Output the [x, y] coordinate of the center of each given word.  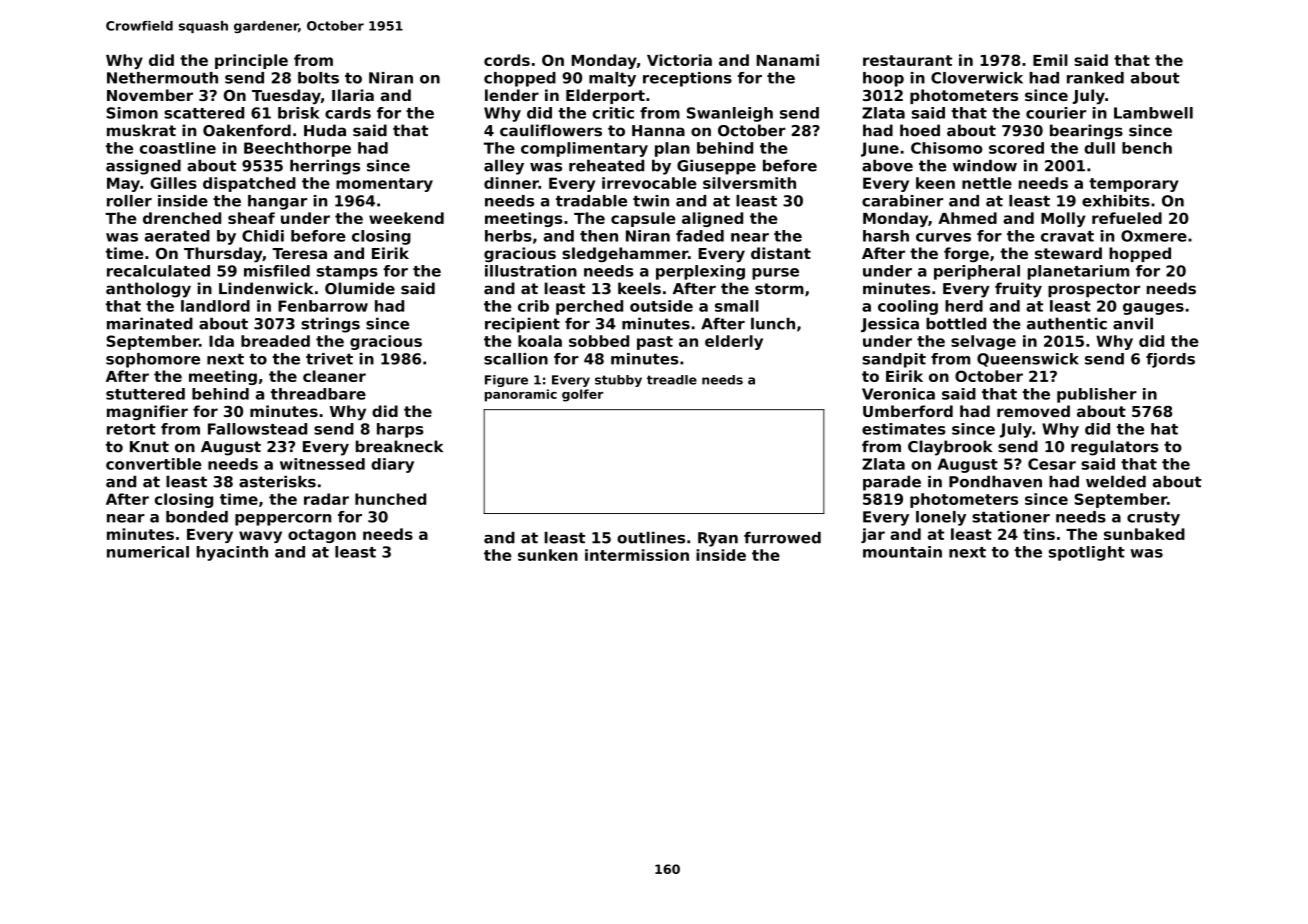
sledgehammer [625, 254]
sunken [548, 555]
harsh [886, 236]
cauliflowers [551, 130]
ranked [1095, 78]
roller [129, 201]
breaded [275, 341]
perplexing [700, 272]
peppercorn [283, 520]
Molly [1063, 219]
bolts [318, 78]
